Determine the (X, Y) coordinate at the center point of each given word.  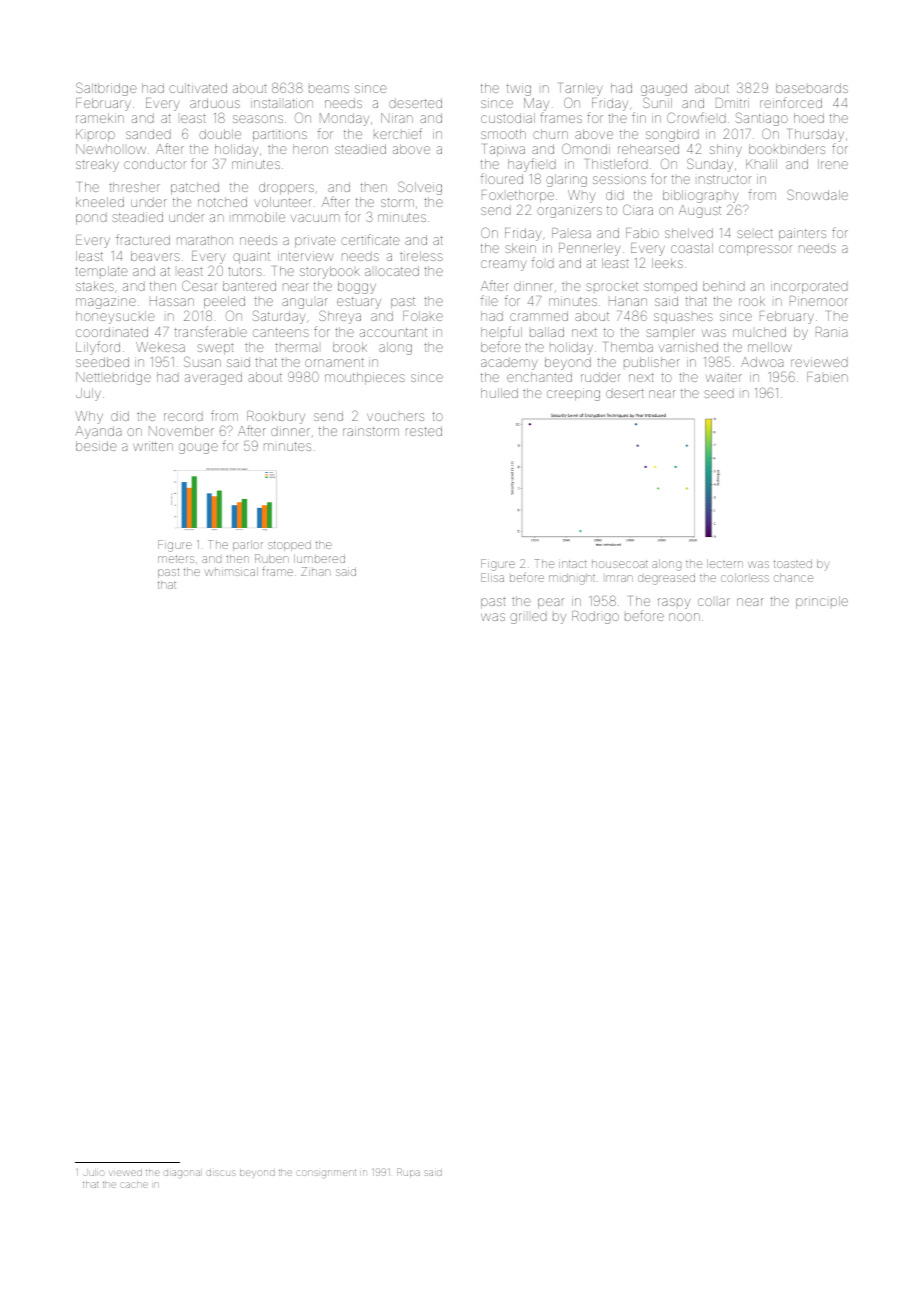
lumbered (319, 558)
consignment (326, 1174)
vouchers (395, 417)
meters (176, 559)
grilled (528, 617)
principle (822, 602)
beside (96, 446)
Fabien (827, 377)
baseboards (812, 88)
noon (684, 617)
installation (282, 103)
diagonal (182, 1174)
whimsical (231, 571)
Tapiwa (504, 150)
